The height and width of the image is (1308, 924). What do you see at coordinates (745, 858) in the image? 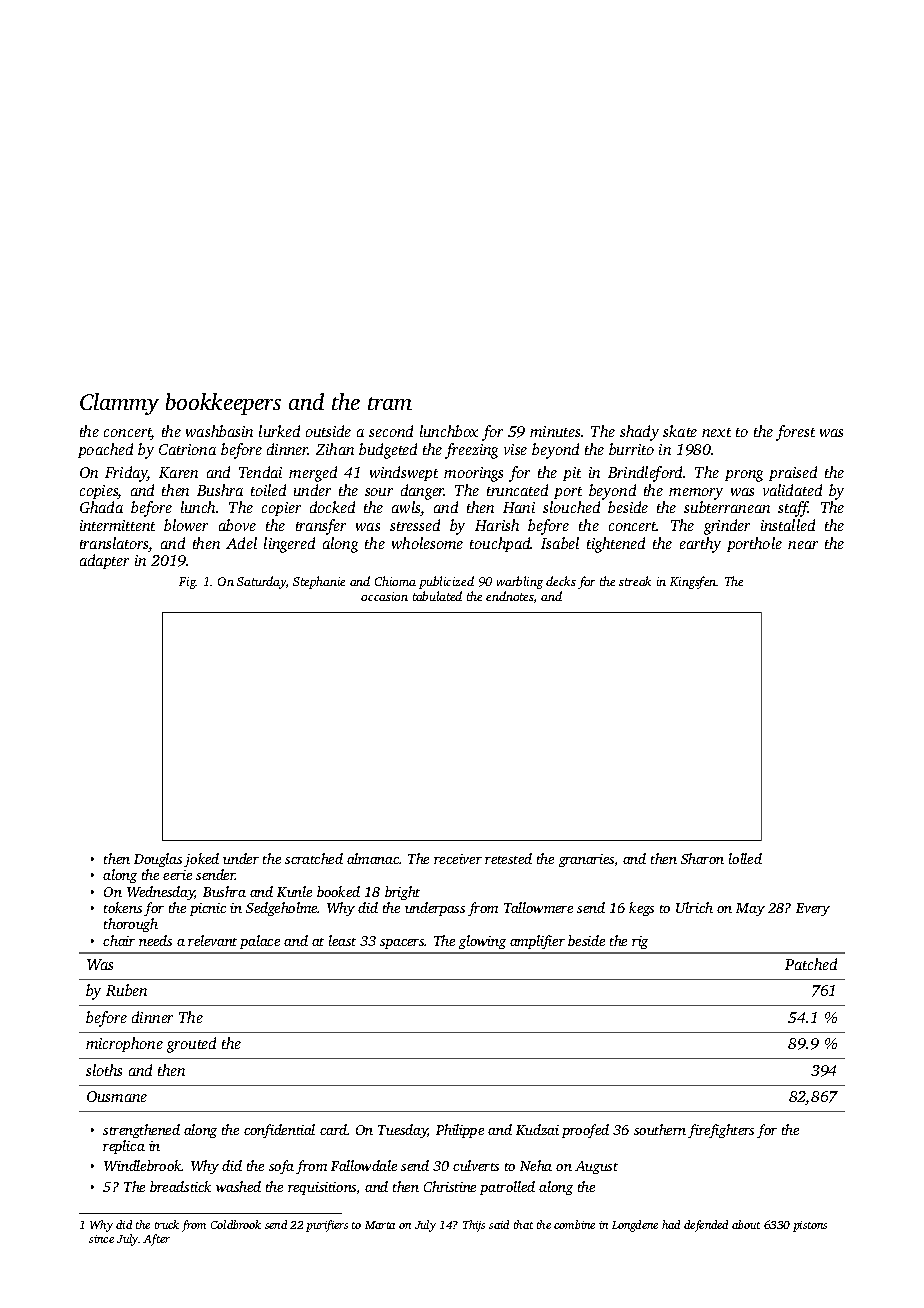
I see `lolled` at bounding box center [745, 858].
